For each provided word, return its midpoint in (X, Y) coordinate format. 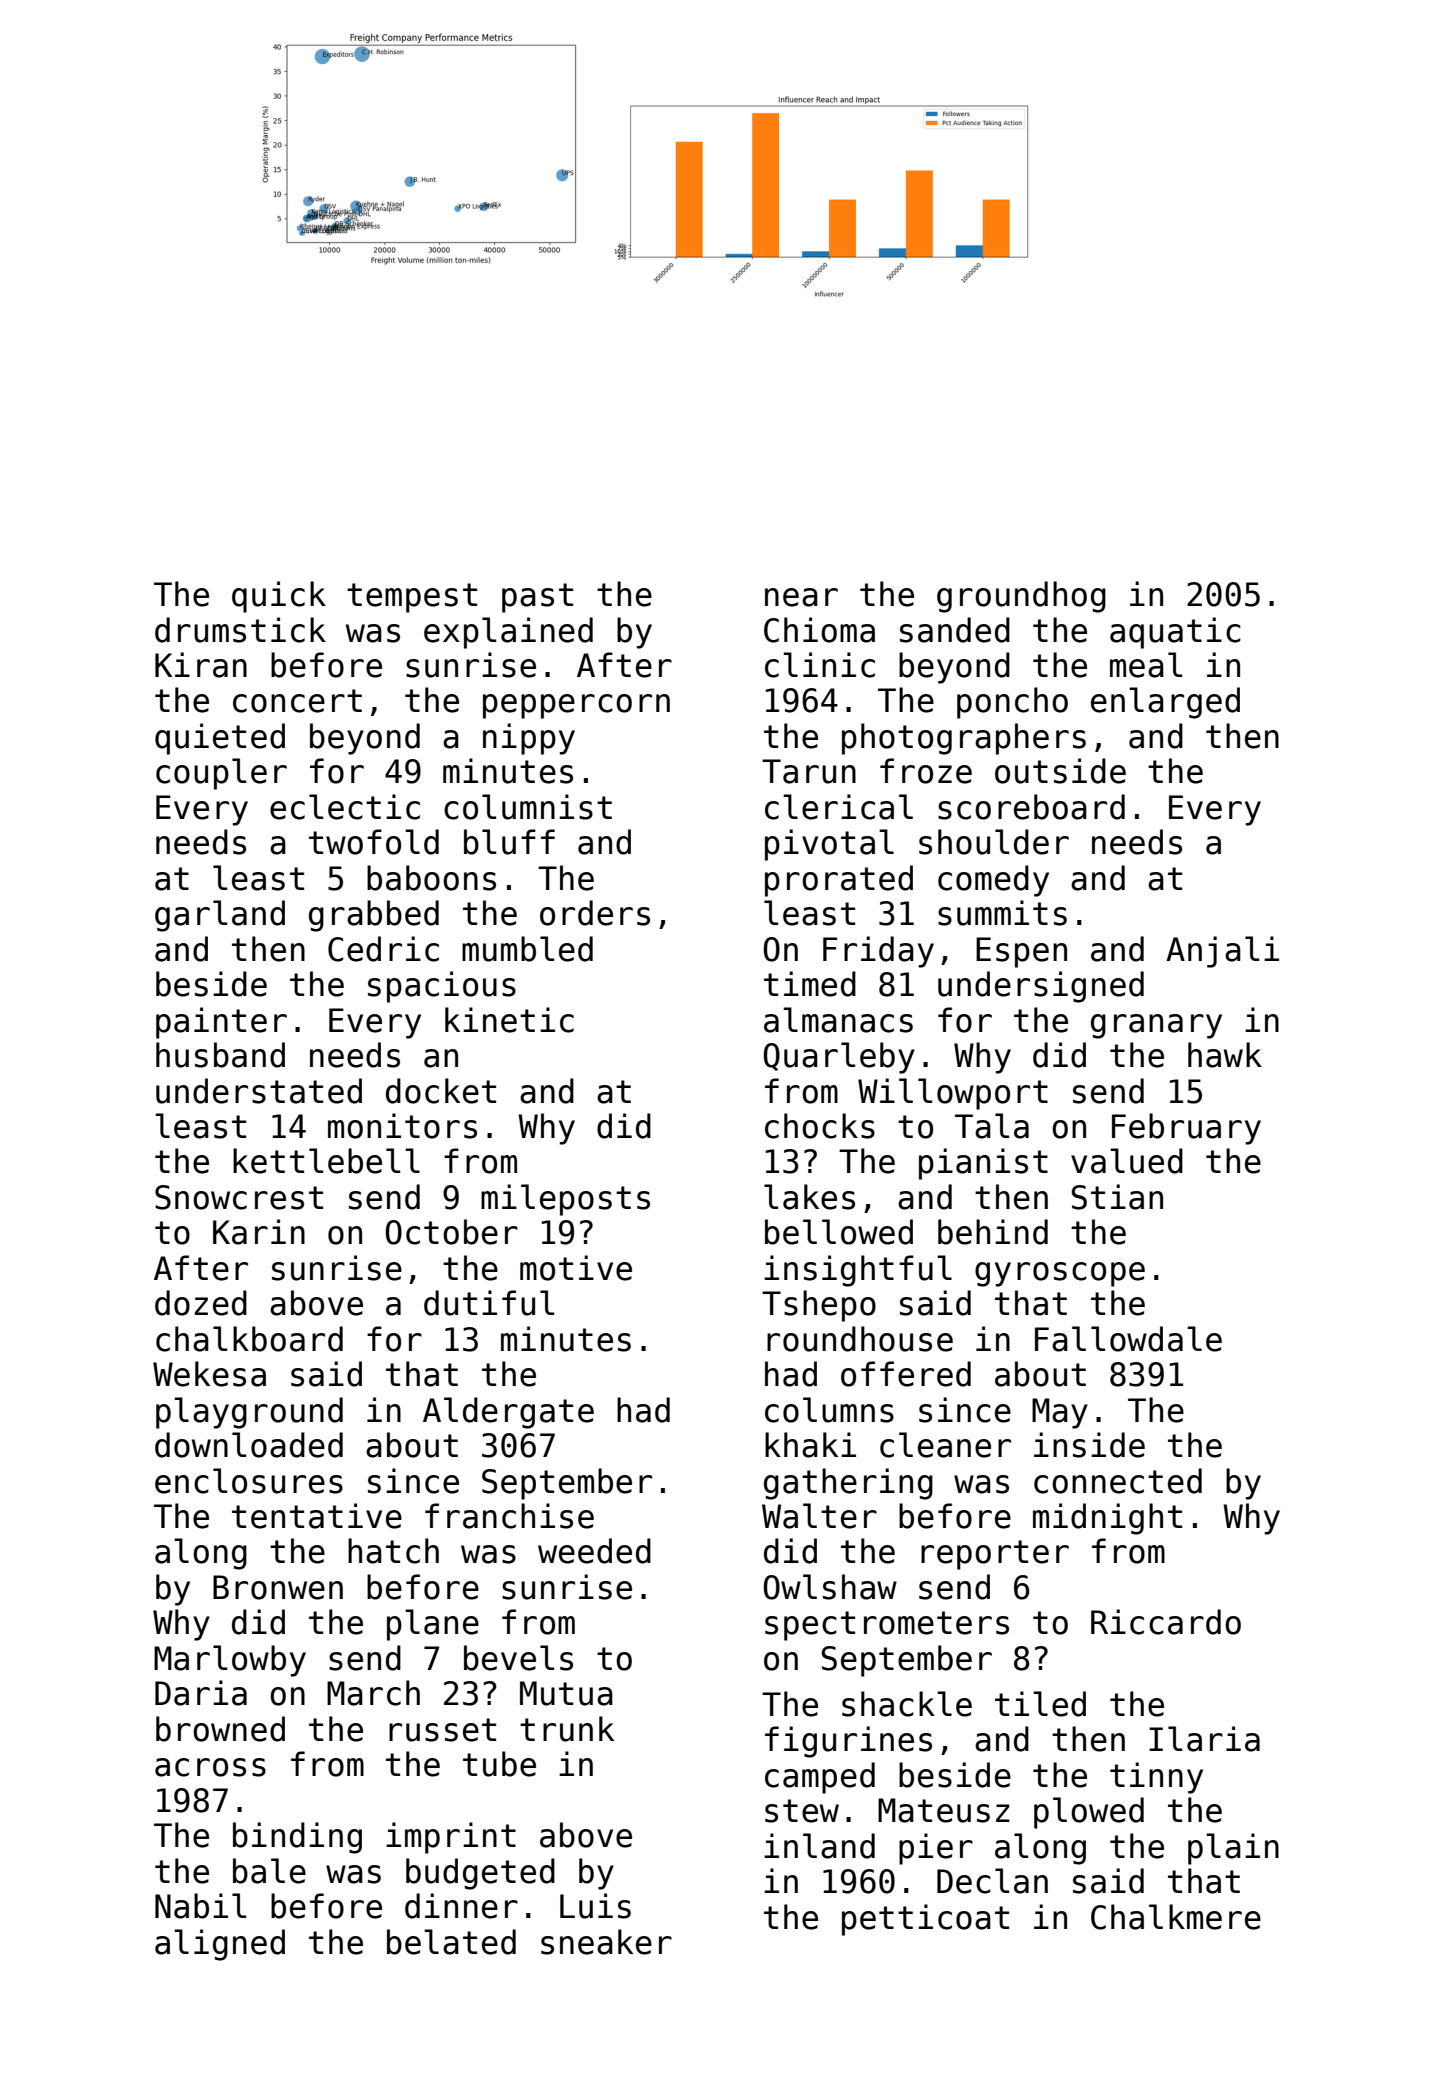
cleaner (945, 1445)
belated (451, 1942)
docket (441, 1091)
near (801, 597)
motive (576, 1268)
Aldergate (508, 1413)
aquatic (1175, 633)
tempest (412, 598)
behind (993, 1232)
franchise (509, 1516)
